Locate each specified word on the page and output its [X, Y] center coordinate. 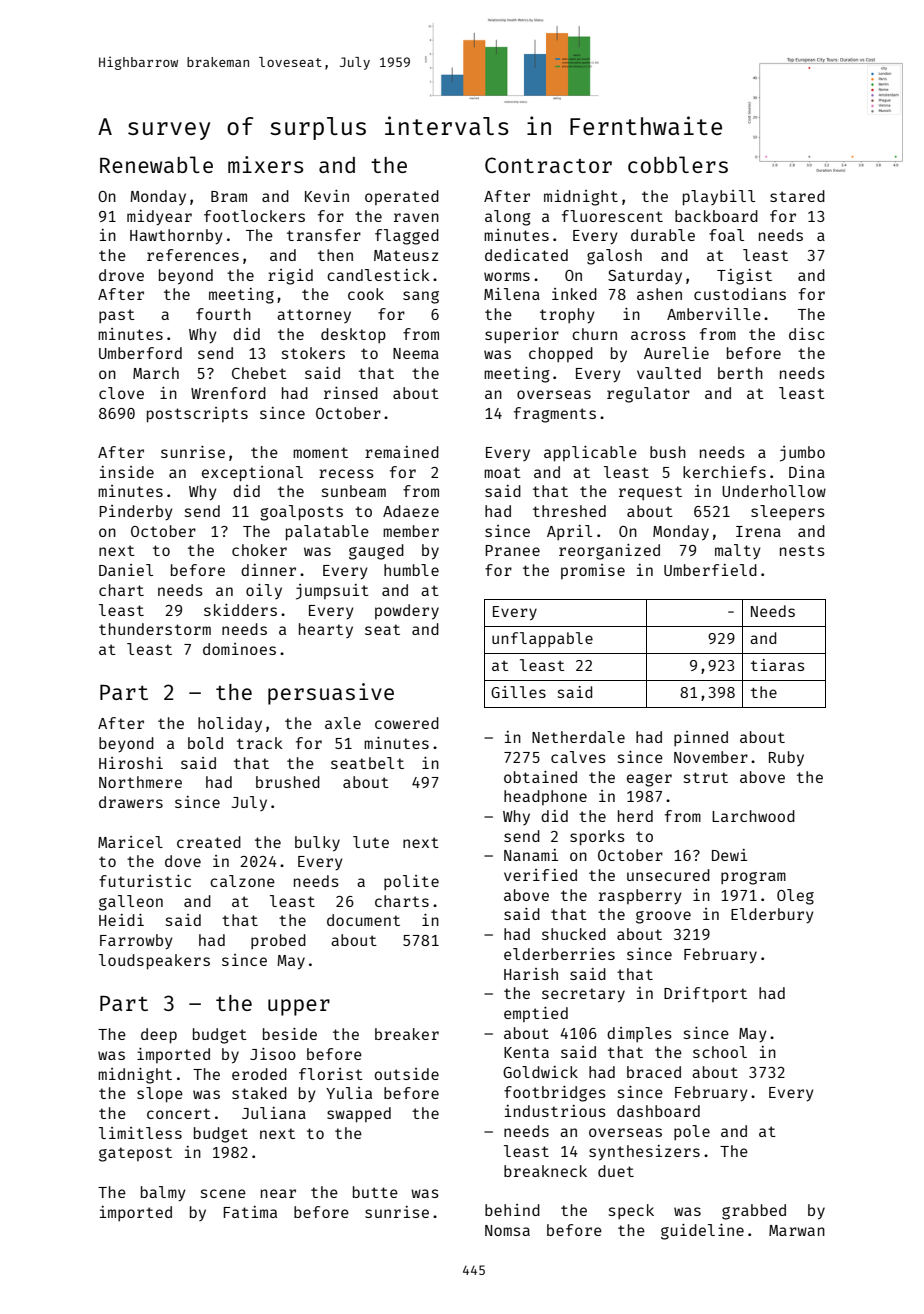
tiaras [777, 665]
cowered [407, 723]
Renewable [156, 164]
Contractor [548, 165]
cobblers [678, 164]
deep [159, 1036]
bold [205, 743]
